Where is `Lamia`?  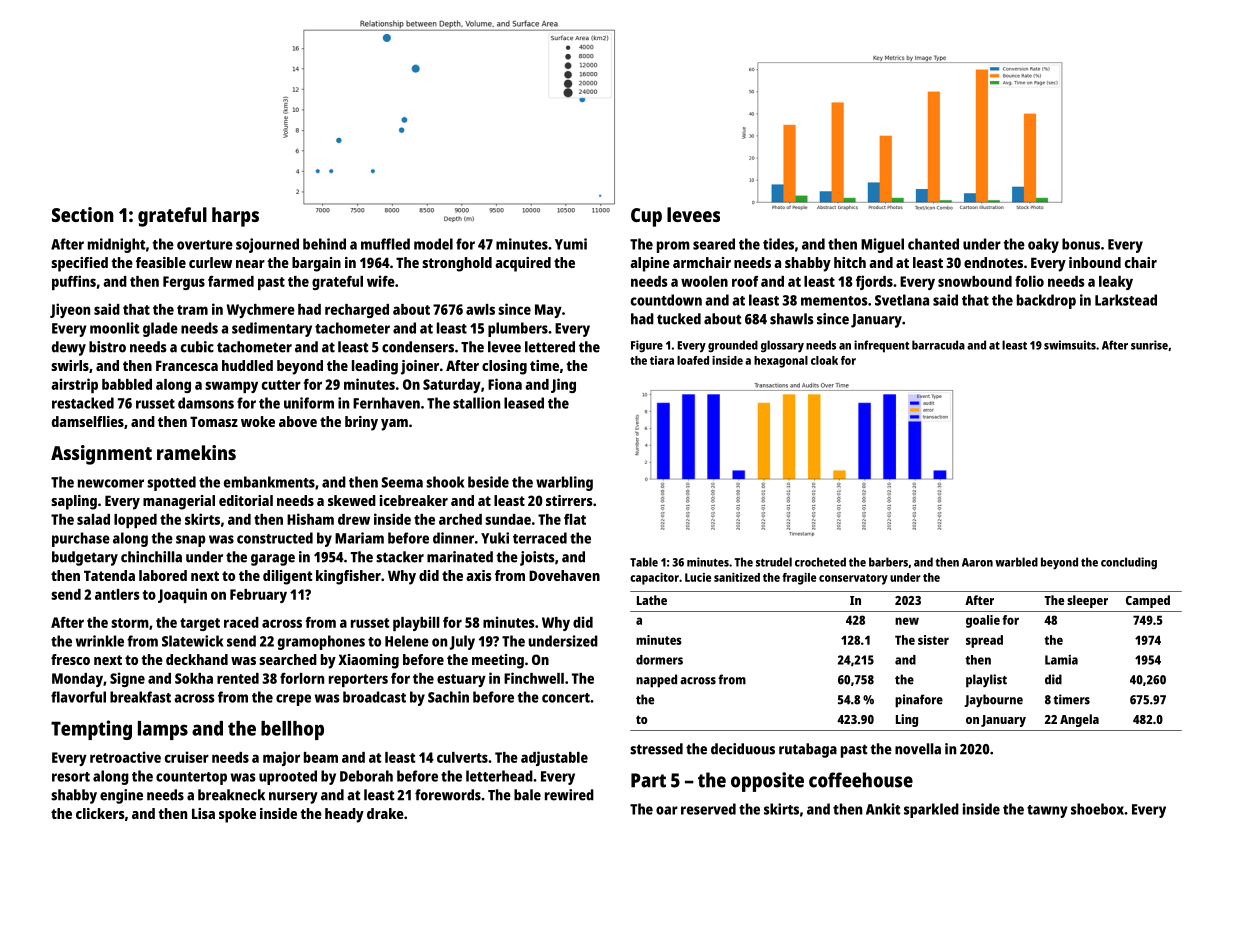
Lamia is located at coordinates (1061, 659).
